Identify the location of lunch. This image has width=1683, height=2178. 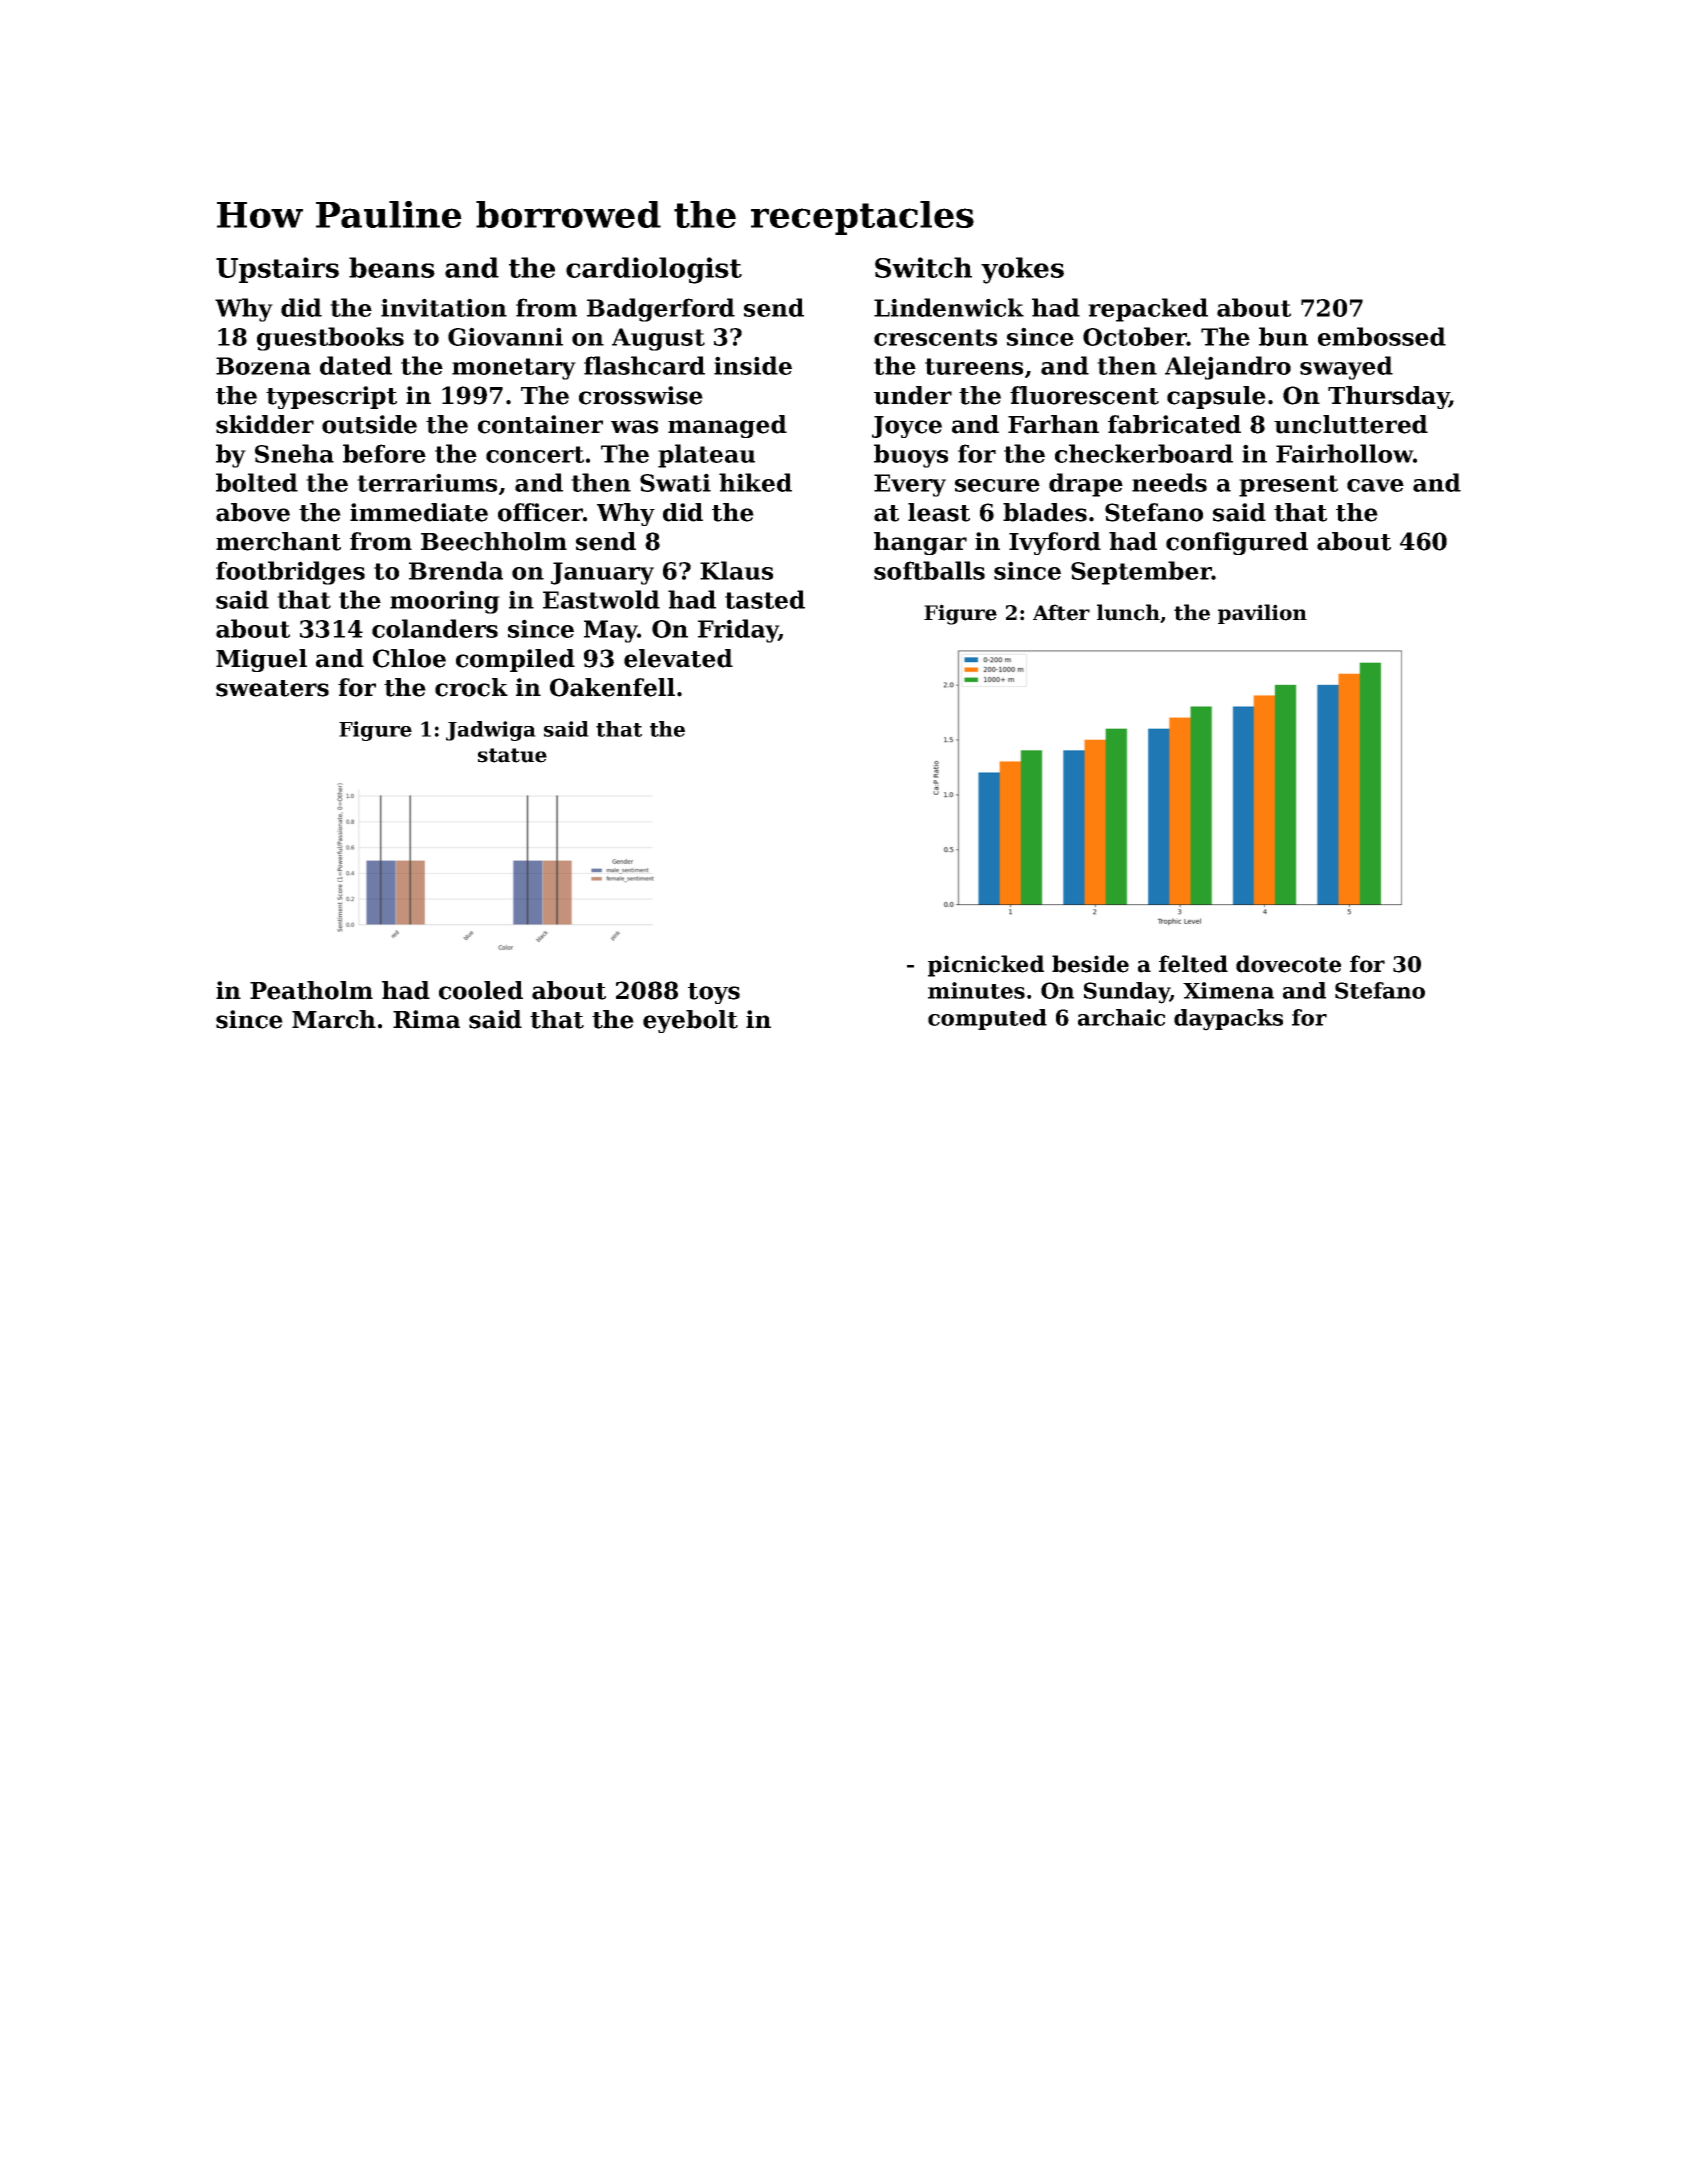
(1128, 612).
